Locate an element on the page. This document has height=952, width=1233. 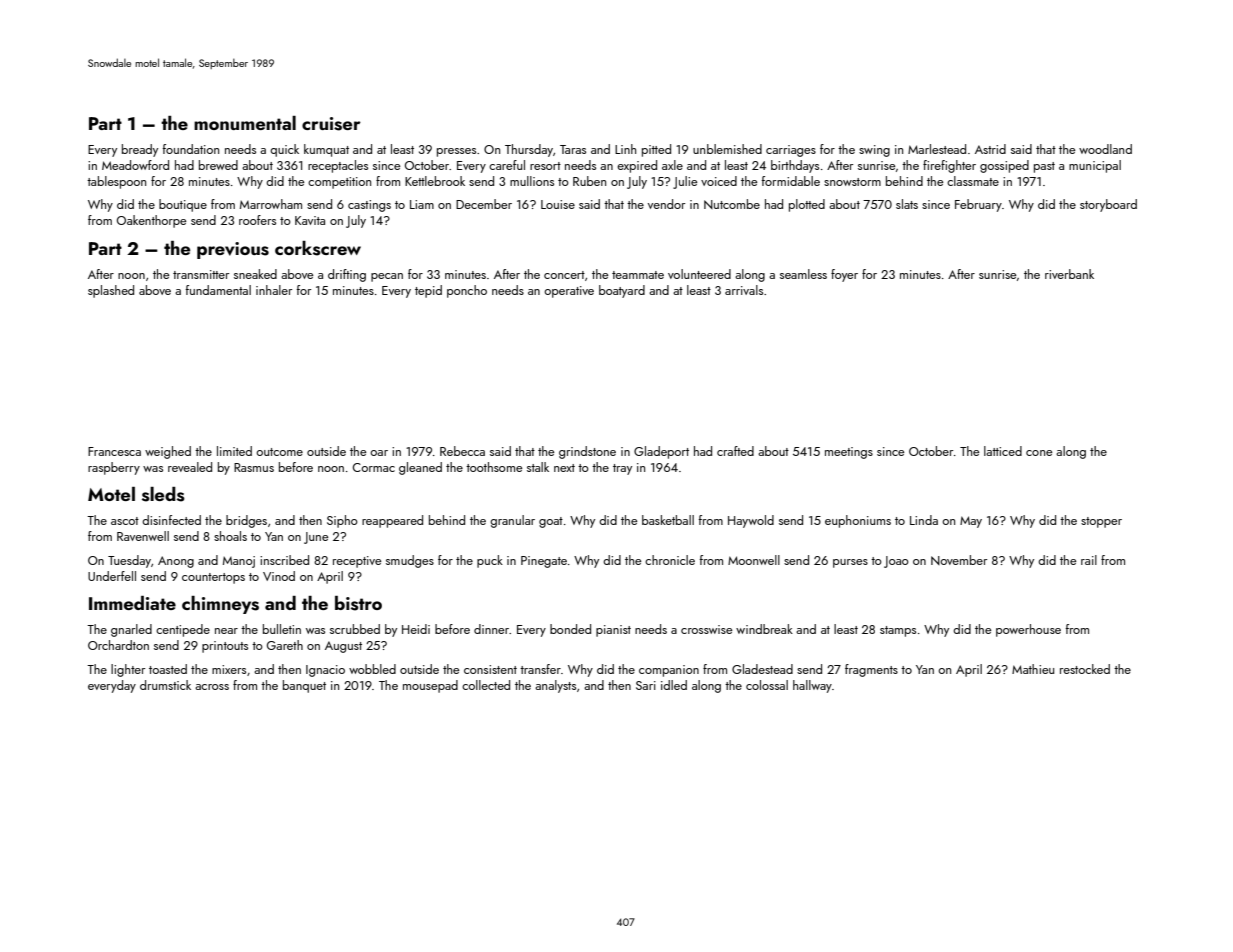
careful is located at coordinates (507, 165).
